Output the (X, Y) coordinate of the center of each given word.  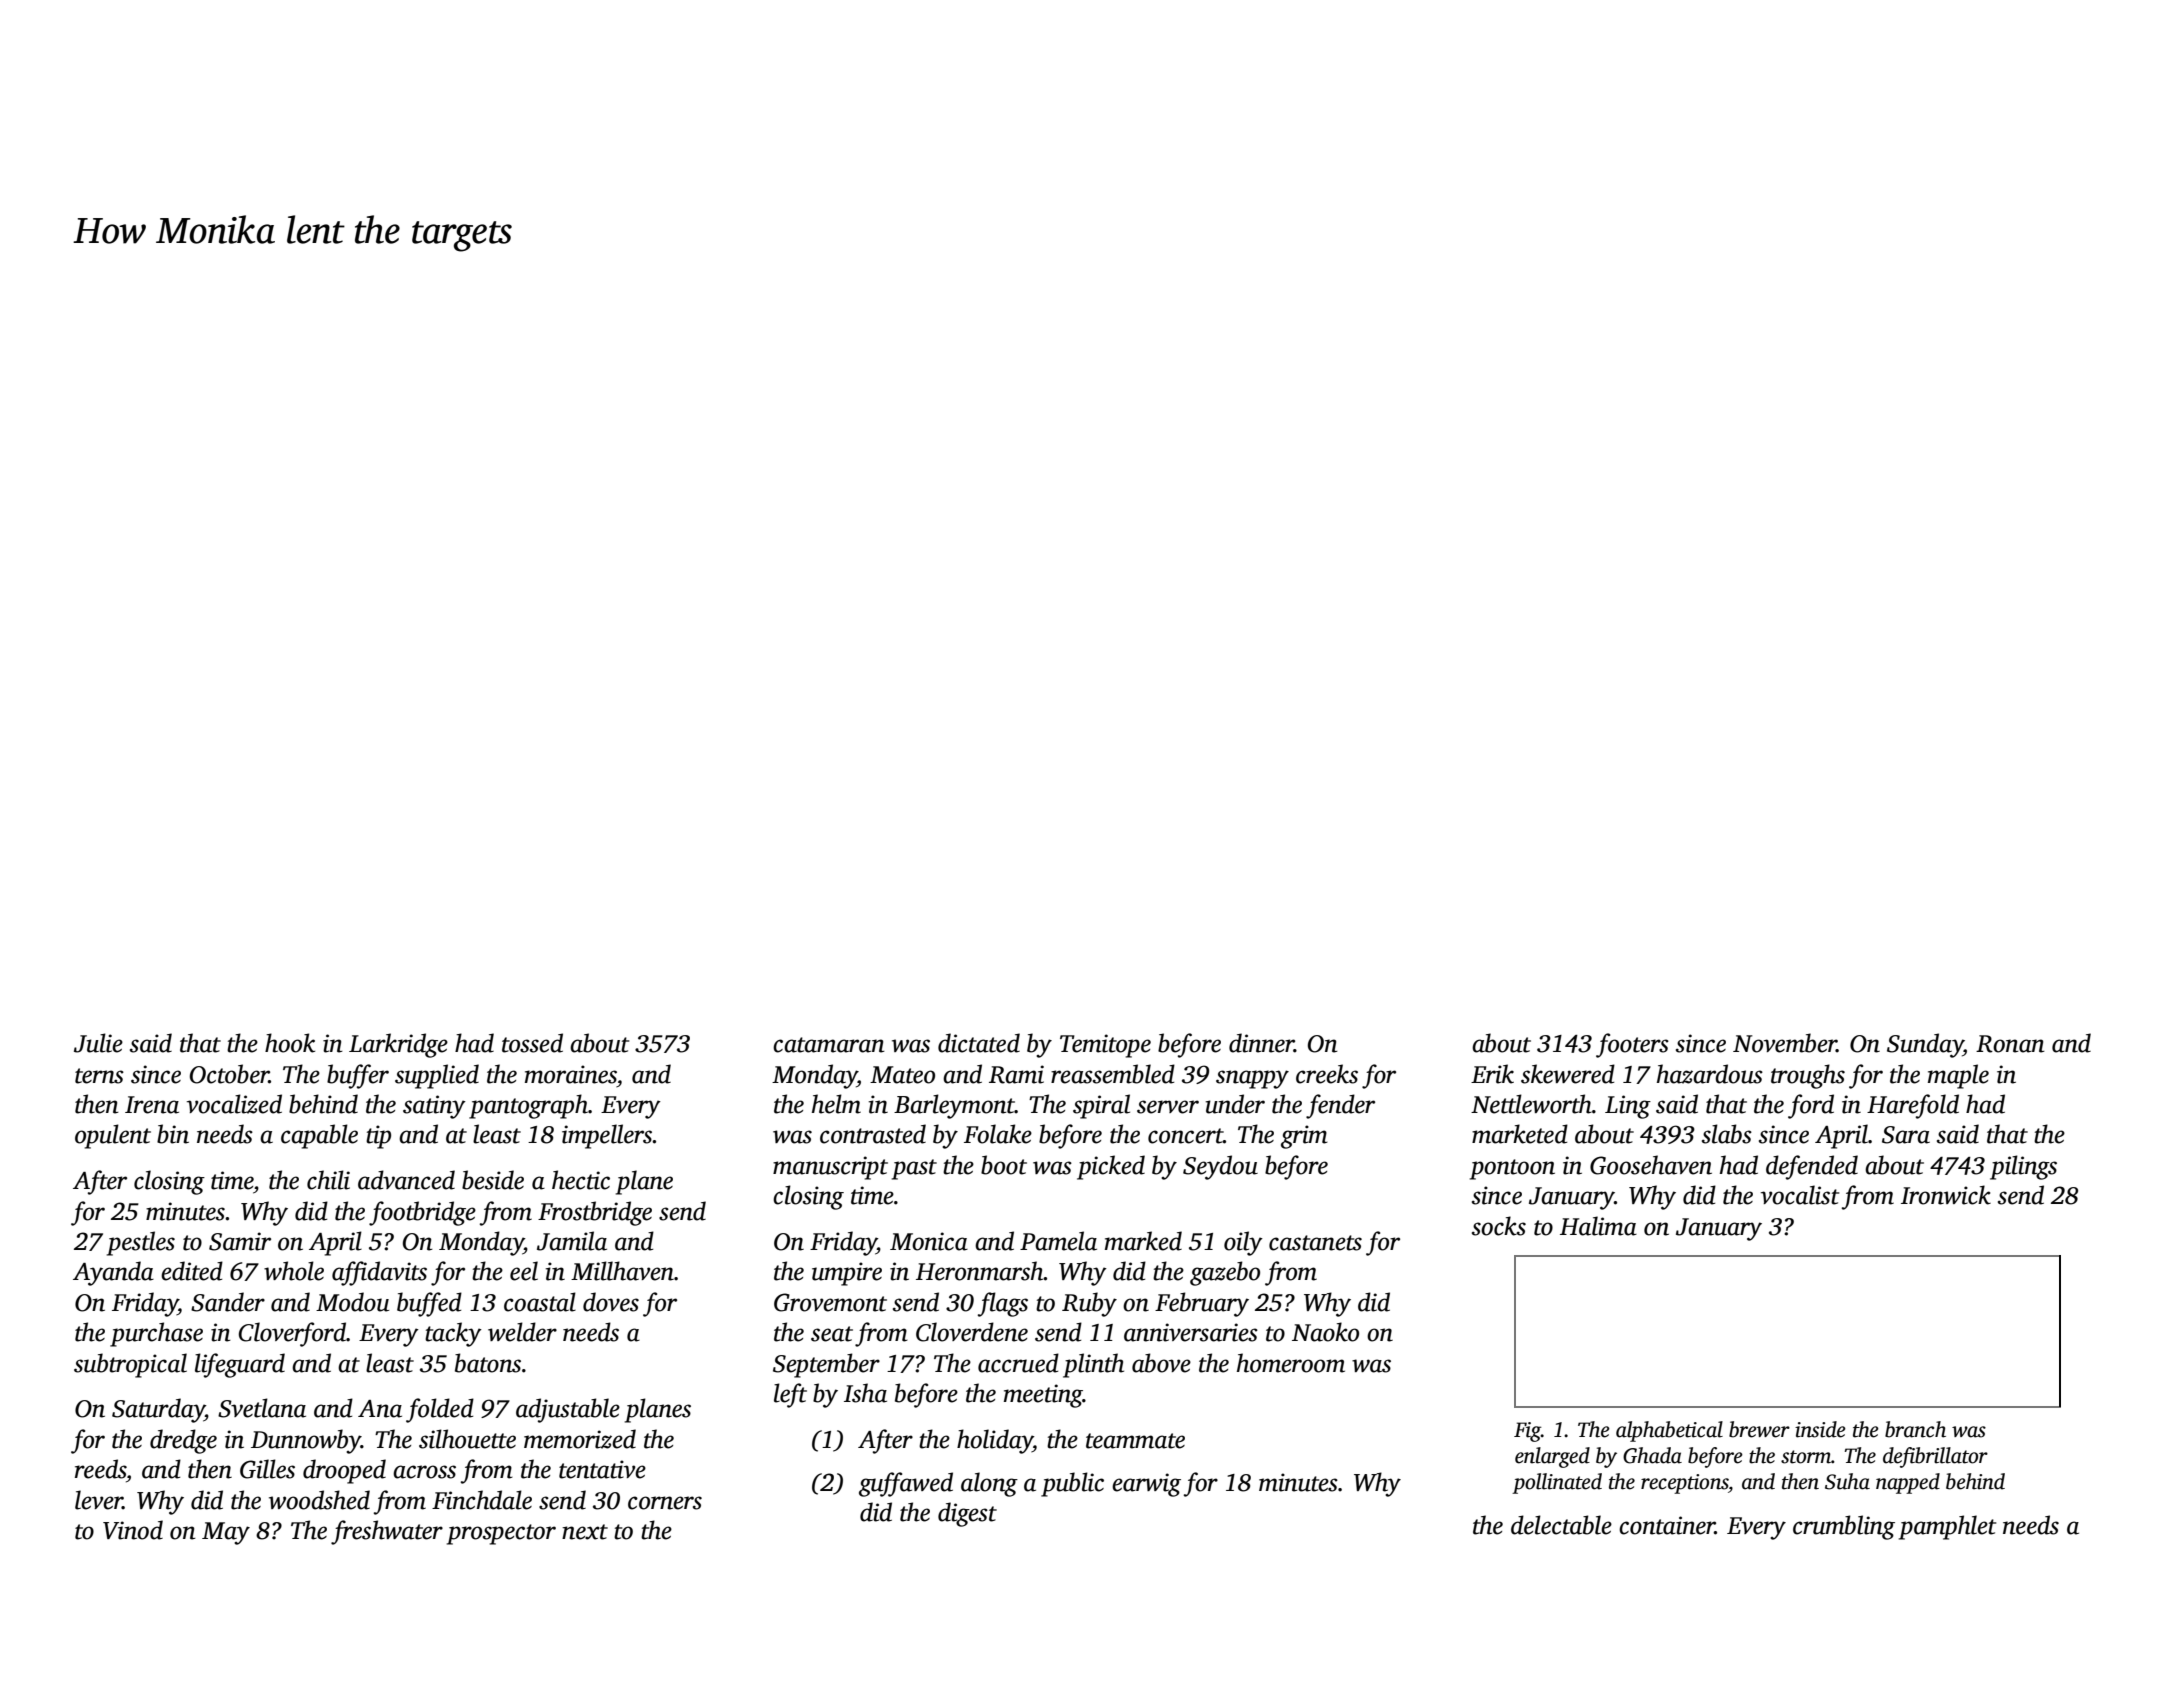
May (226, 1533)
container (1667, 1525)
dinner (1261, 1043)
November (1785, 1043)
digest (967, 1514)
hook (290, 1043)
